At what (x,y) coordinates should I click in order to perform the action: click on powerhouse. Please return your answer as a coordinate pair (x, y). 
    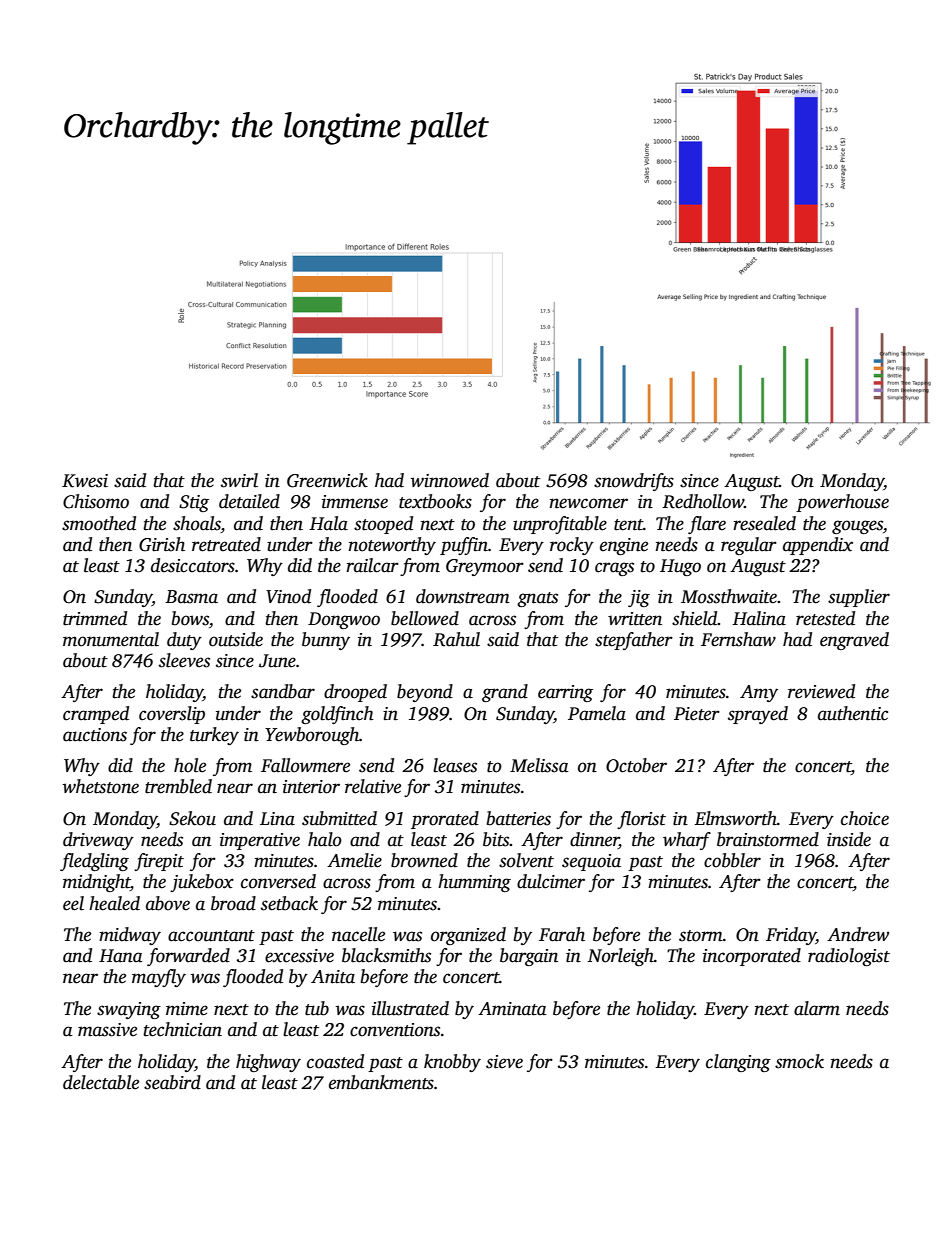
    Looking at the image, I should click on (842, 503).
